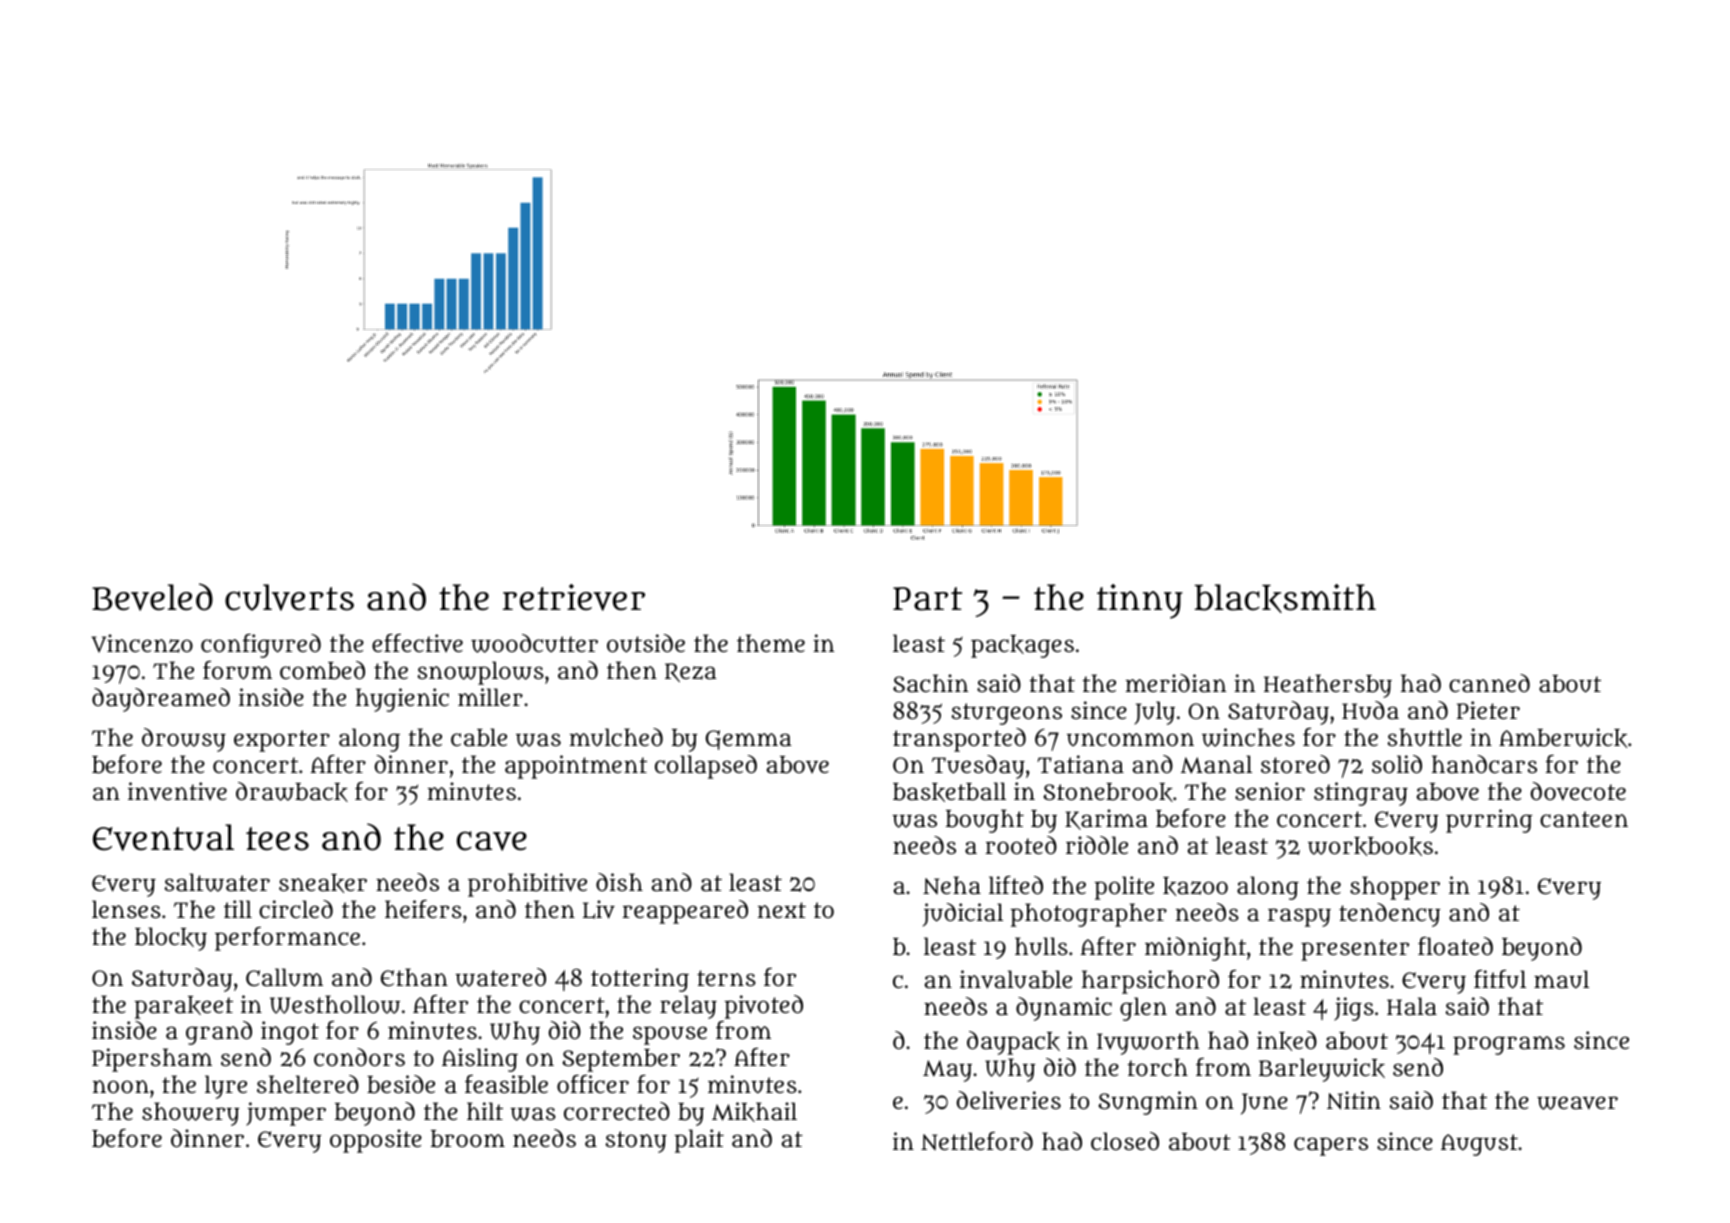 This page has width=1730, height=1223. Describe the element at coordinates (1488, 710) in the page. I see `Pieter` at that location.
